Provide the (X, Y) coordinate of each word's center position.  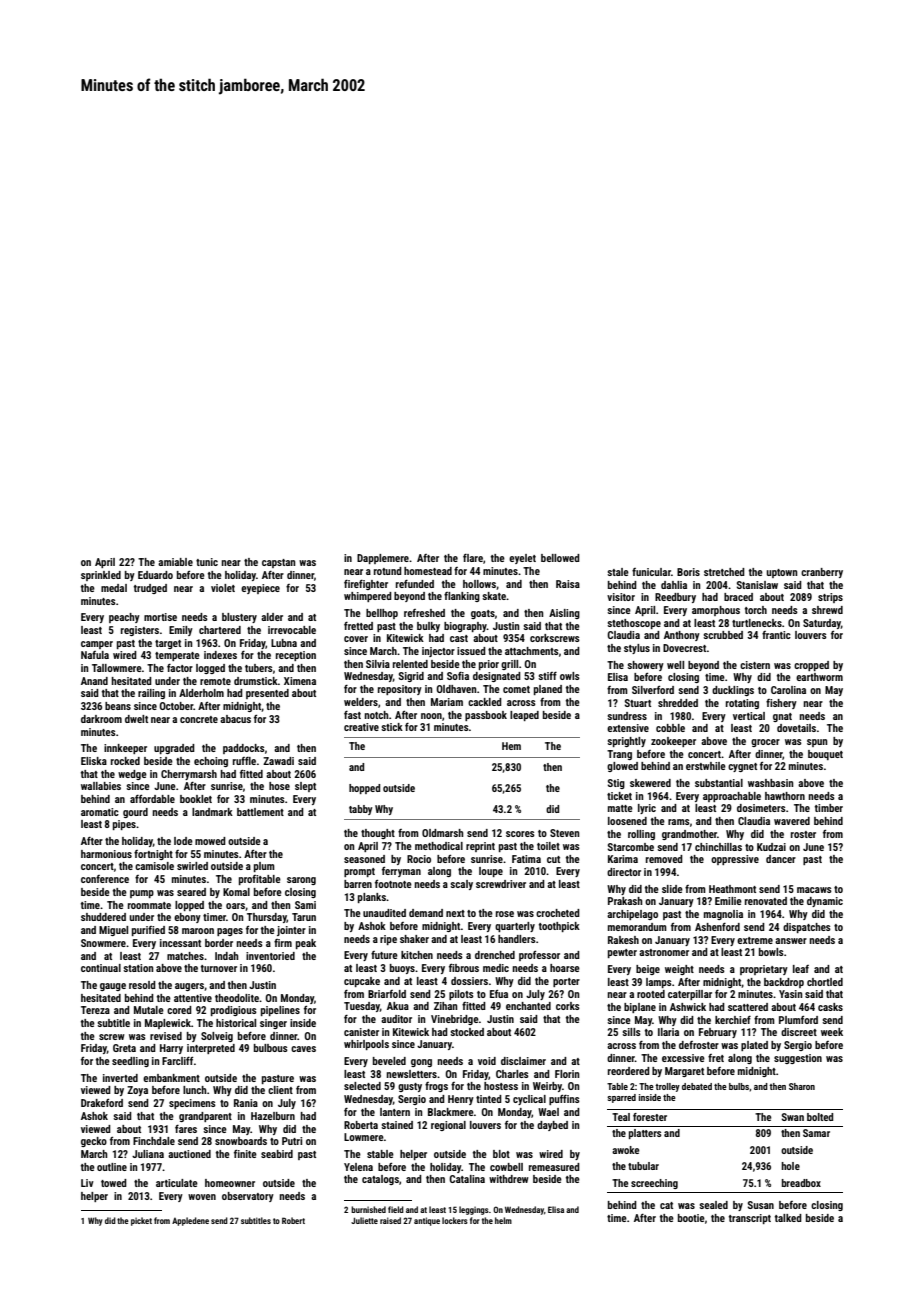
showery (645, 666)
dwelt (136, 719)
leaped (524, 716)
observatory (248, 1197)
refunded (415, 584)
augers (189, 987)
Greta (124, 1048)
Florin (567, 1074)
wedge (132, 775)
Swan (793, 1117)
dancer (781, 859)
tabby (360, 810)
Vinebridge (455, 1020)
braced (738, 597)
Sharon (802, 1086)
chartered (220, 630)
